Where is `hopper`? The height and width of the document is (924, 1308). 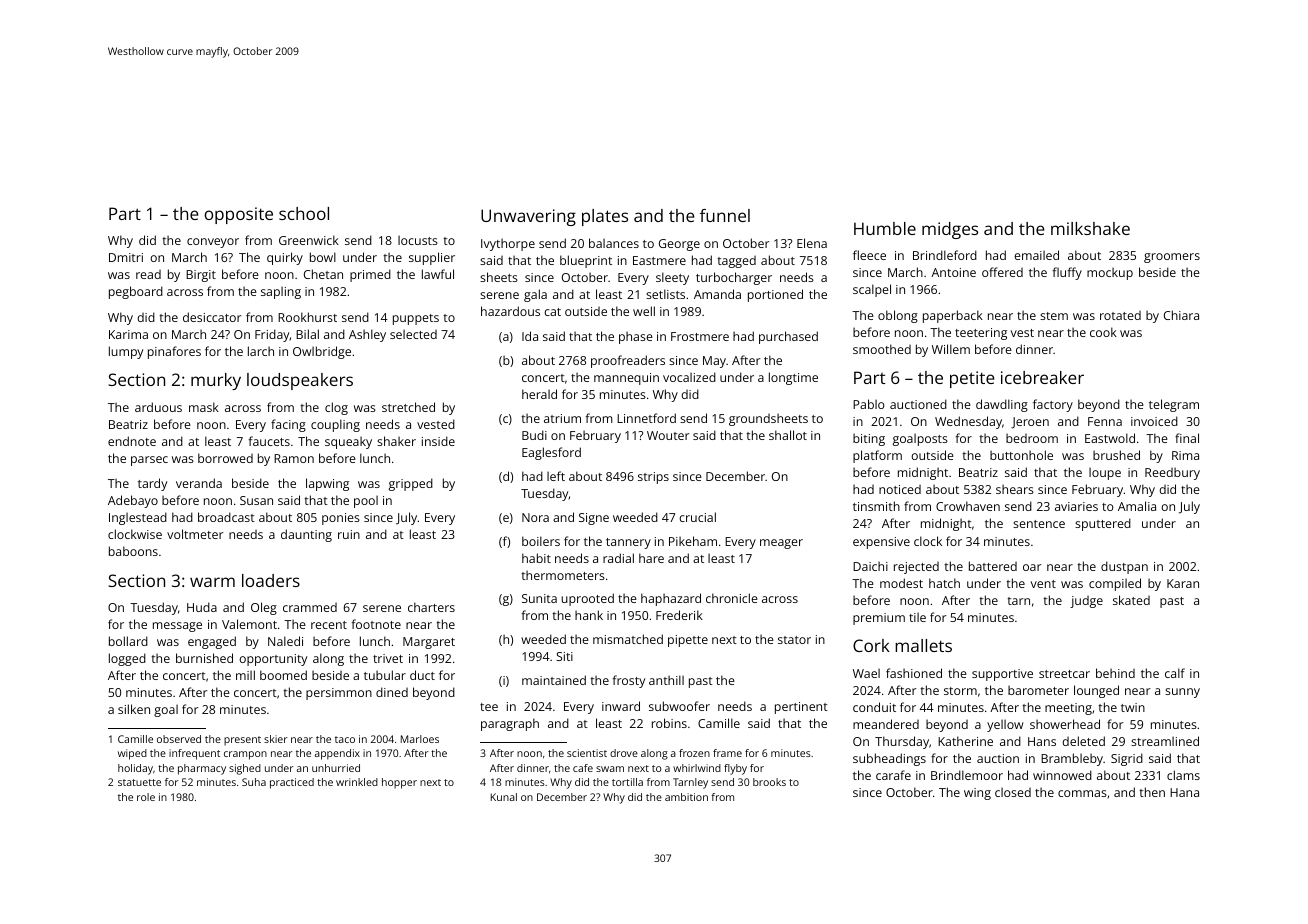 hopper is located at coordinates (399, 783).
